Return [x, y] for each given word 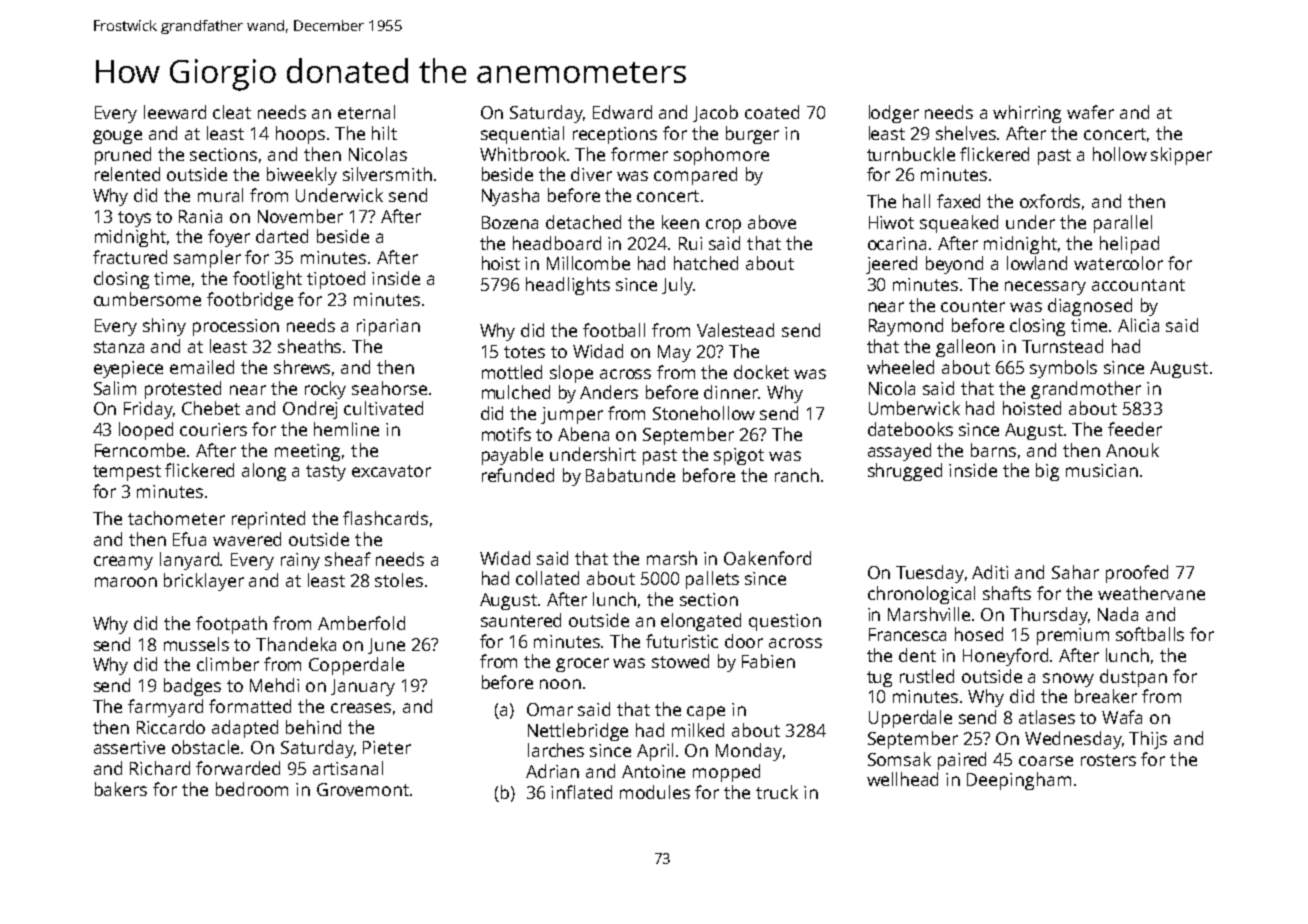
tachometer [176, 518]
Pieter [387, 747]
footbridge [250, 301]
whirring [1027, 114]
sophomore [721, 156]
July [677, 286]
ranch [797, 475]
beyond [954, 265]
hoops [300, 135]
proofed [1137, 574]
